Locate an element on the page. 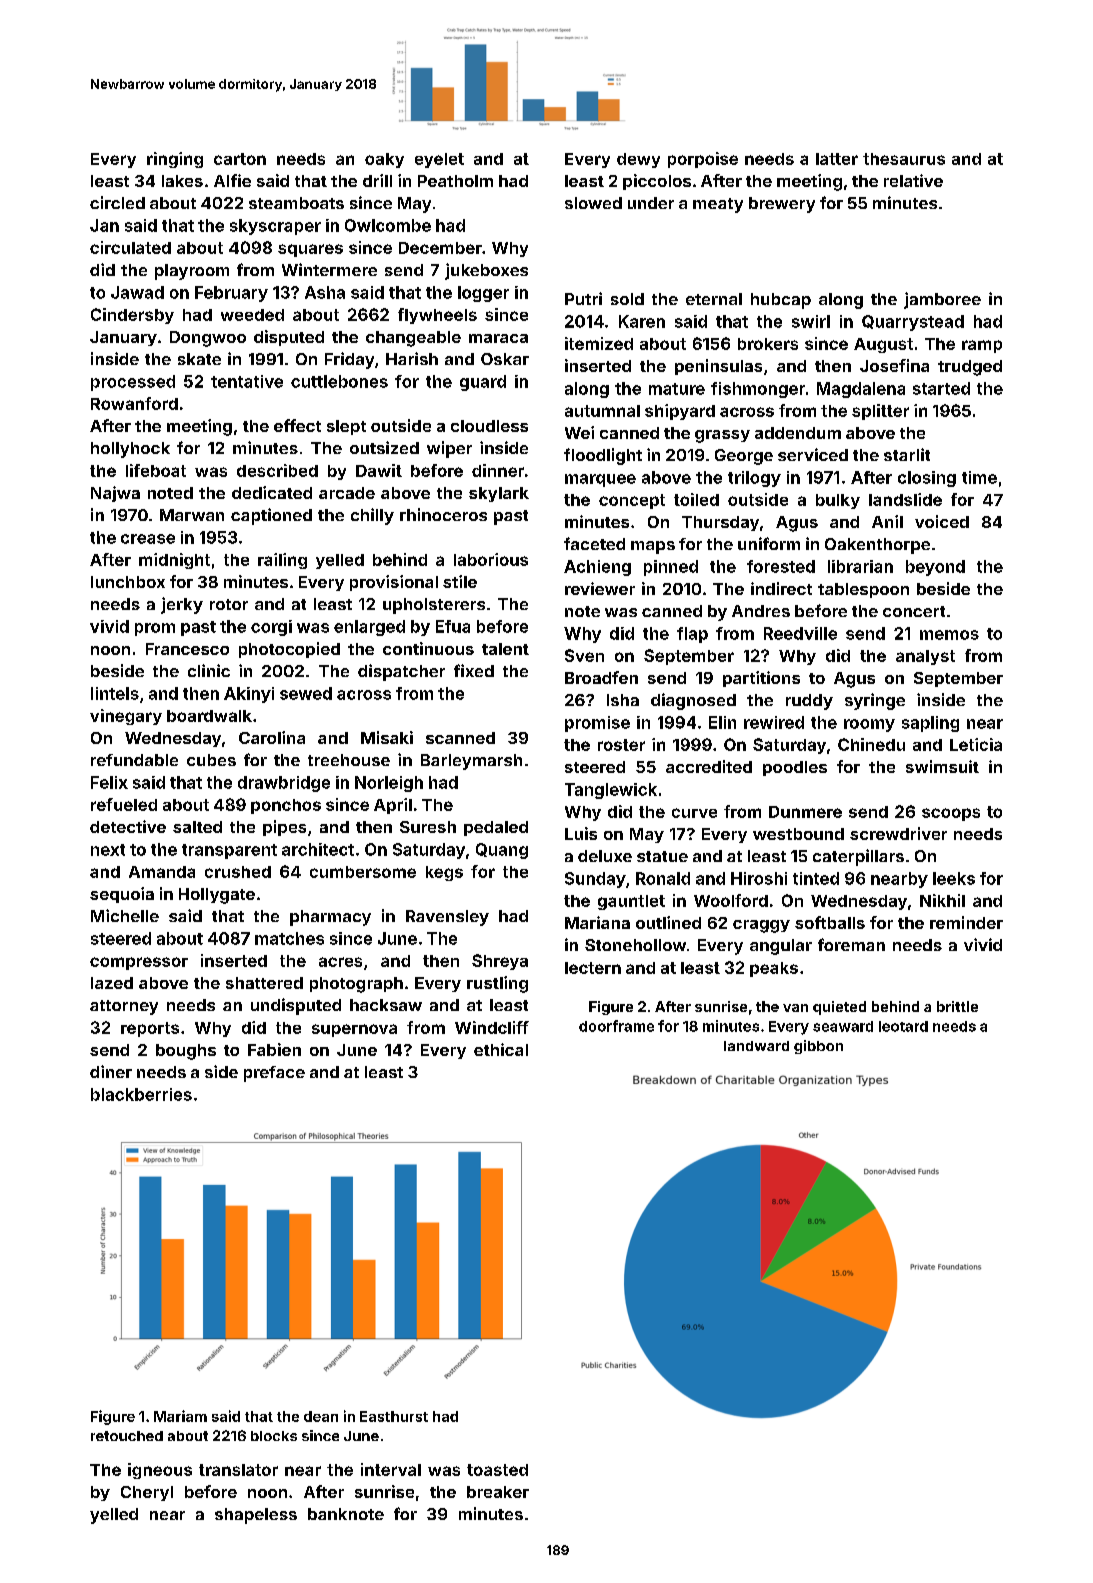 This document has width=1093, height=1583. ethical is located at coordinates (501, 1049).
